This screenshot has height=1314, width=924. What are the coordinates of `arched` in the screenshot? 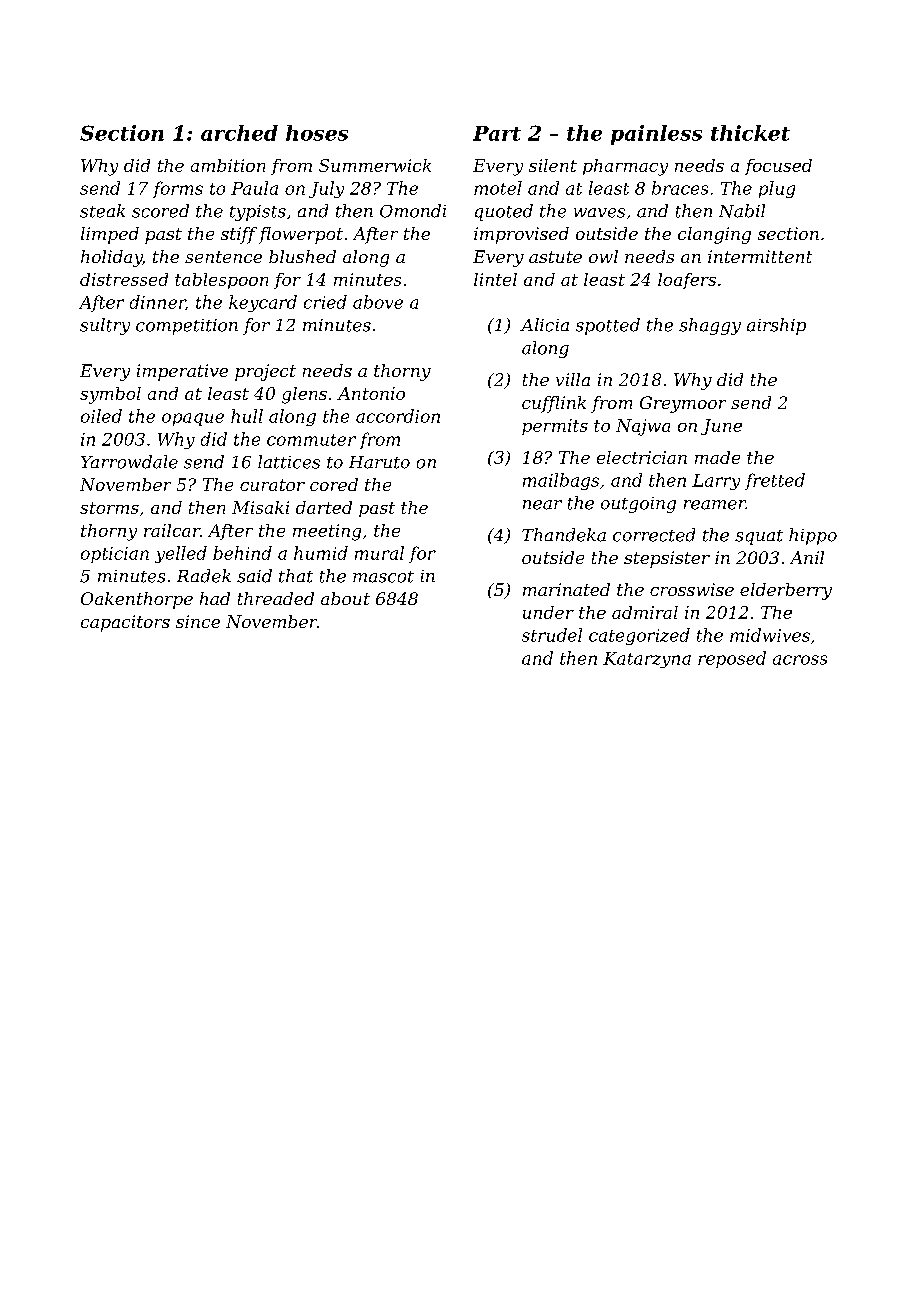 It's located at (239, 133).
